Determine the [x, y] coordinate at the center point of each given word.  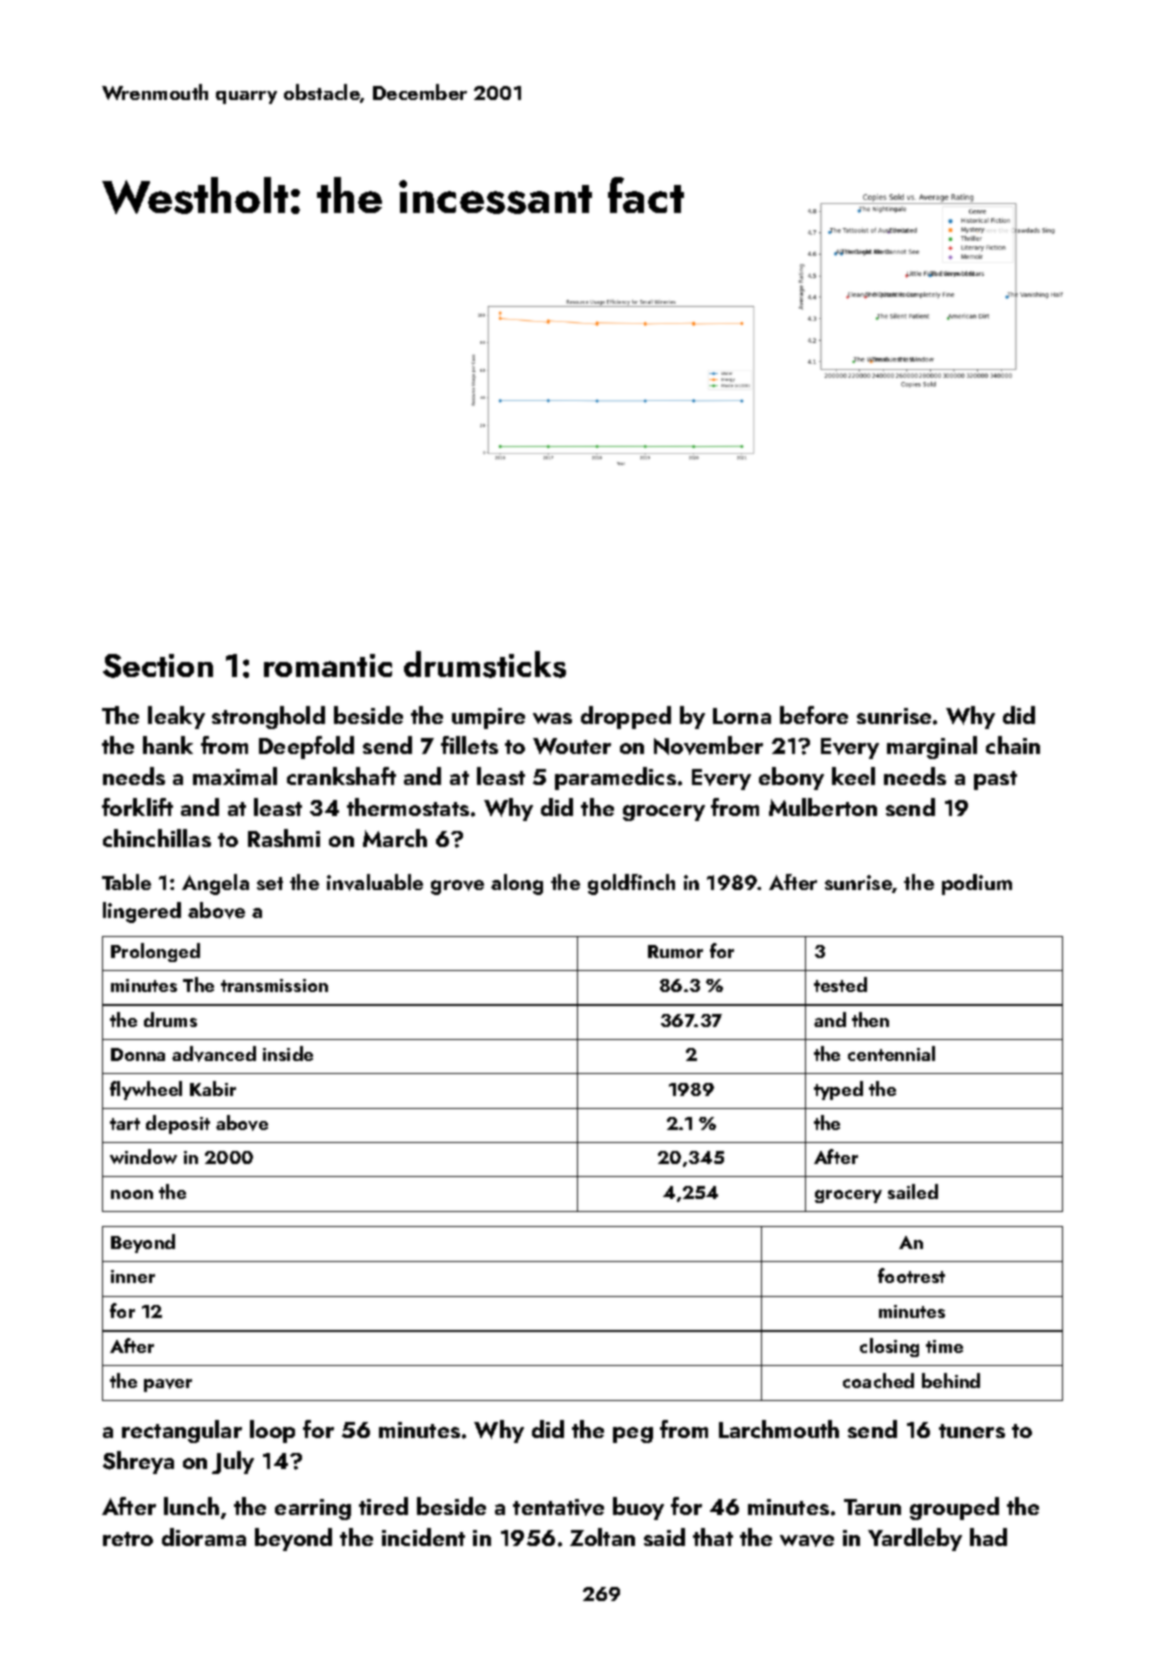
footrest [911, 1275]
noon [132, 1194]
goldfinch [631, 884]
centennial [891, 1053]
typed [838, 1090]
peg [633, 1435]
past [995, 780]
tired [383, 1506]
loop [272, 1431]
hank [168, 745]
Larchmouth [779, 1429]
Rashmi [284, 838]
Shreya [138, 1462]
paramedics [615, 778]
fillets [469, 745]
